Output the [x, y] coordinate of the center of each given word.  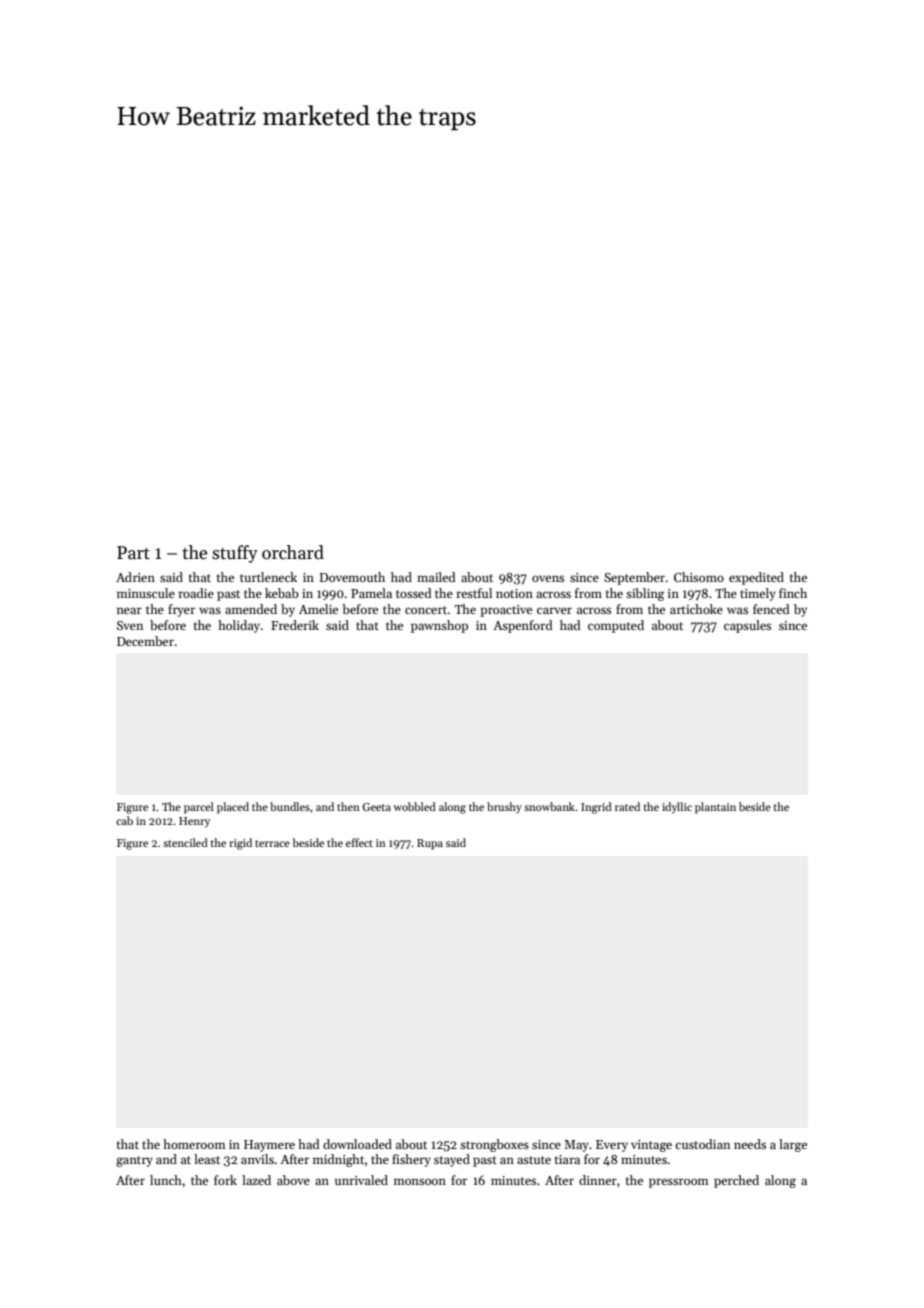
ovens [548, 578]
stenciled [185, 842]
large [793, 1145]
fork [225, 1180]
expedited [756, 578]
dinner [598, 1180]
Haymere [269, 1146]
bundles [290, 806]
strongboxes [494, 1145]
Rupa [430, 844]
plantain [715, 808]
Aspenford [523, 626]
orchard [293, 552]
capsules [747, 626]
